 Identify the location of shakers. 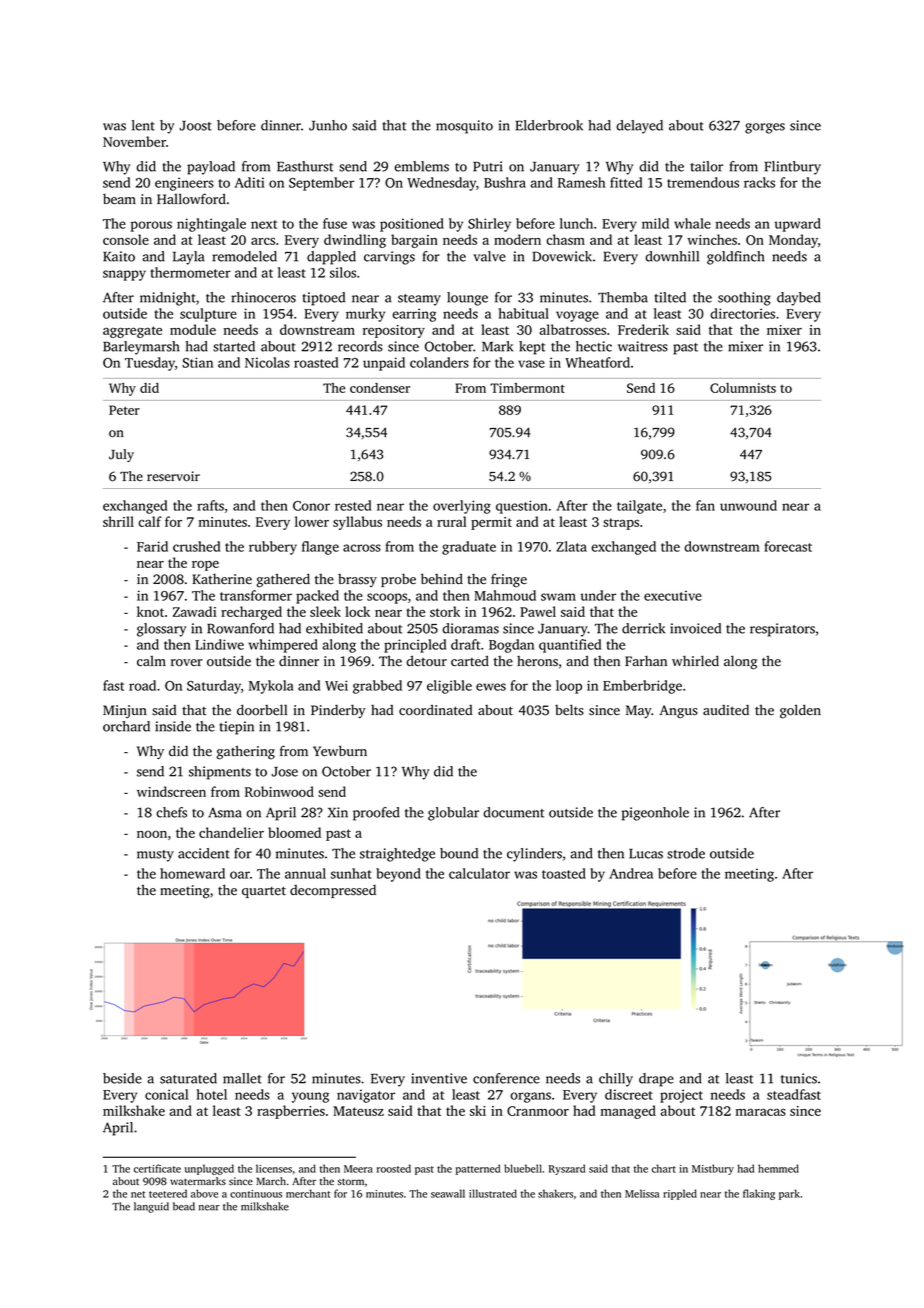
(555, 1193).
